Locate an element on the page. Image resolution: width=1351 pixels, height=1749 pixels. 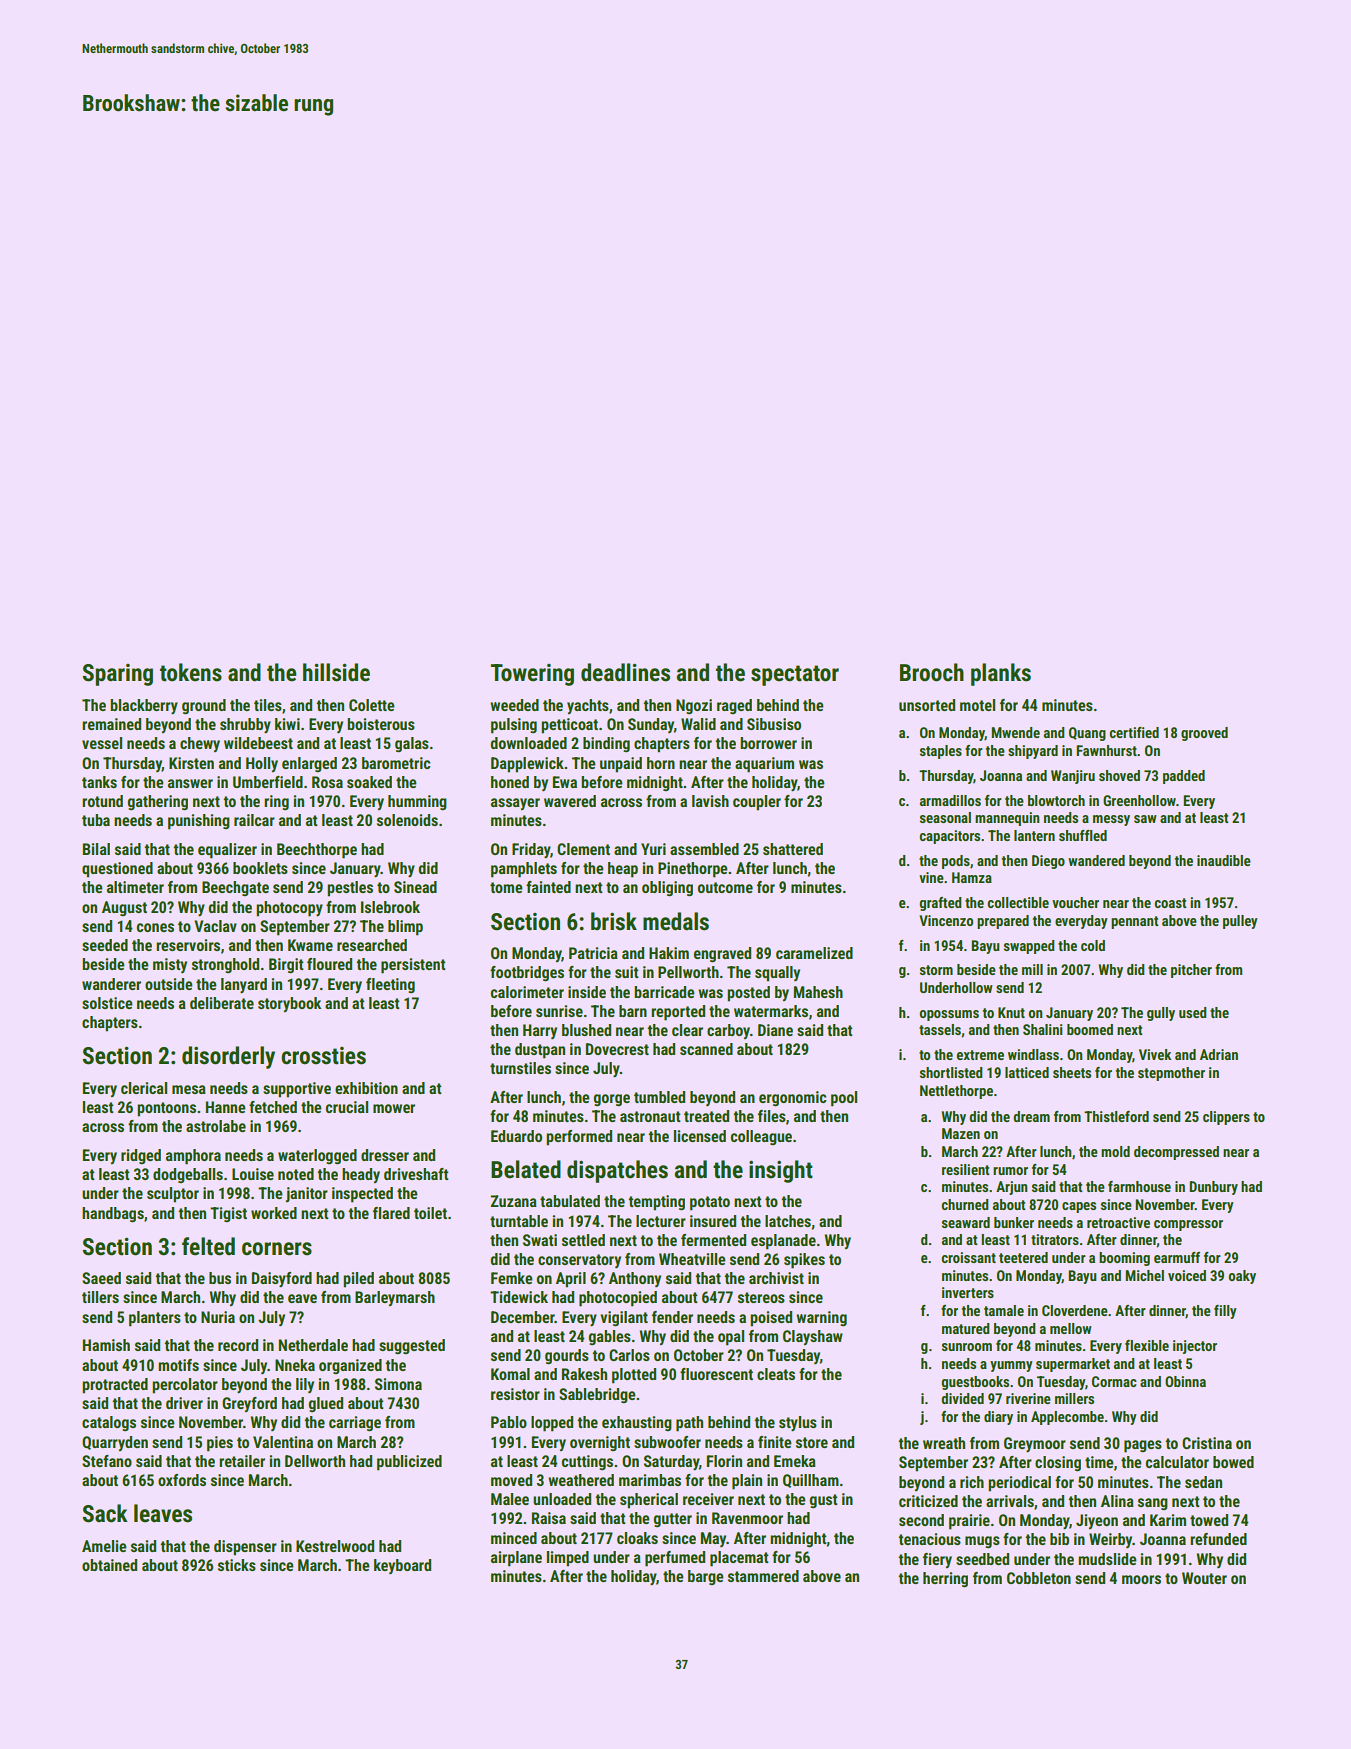
obtained is located at coordinates (109, 1565).
